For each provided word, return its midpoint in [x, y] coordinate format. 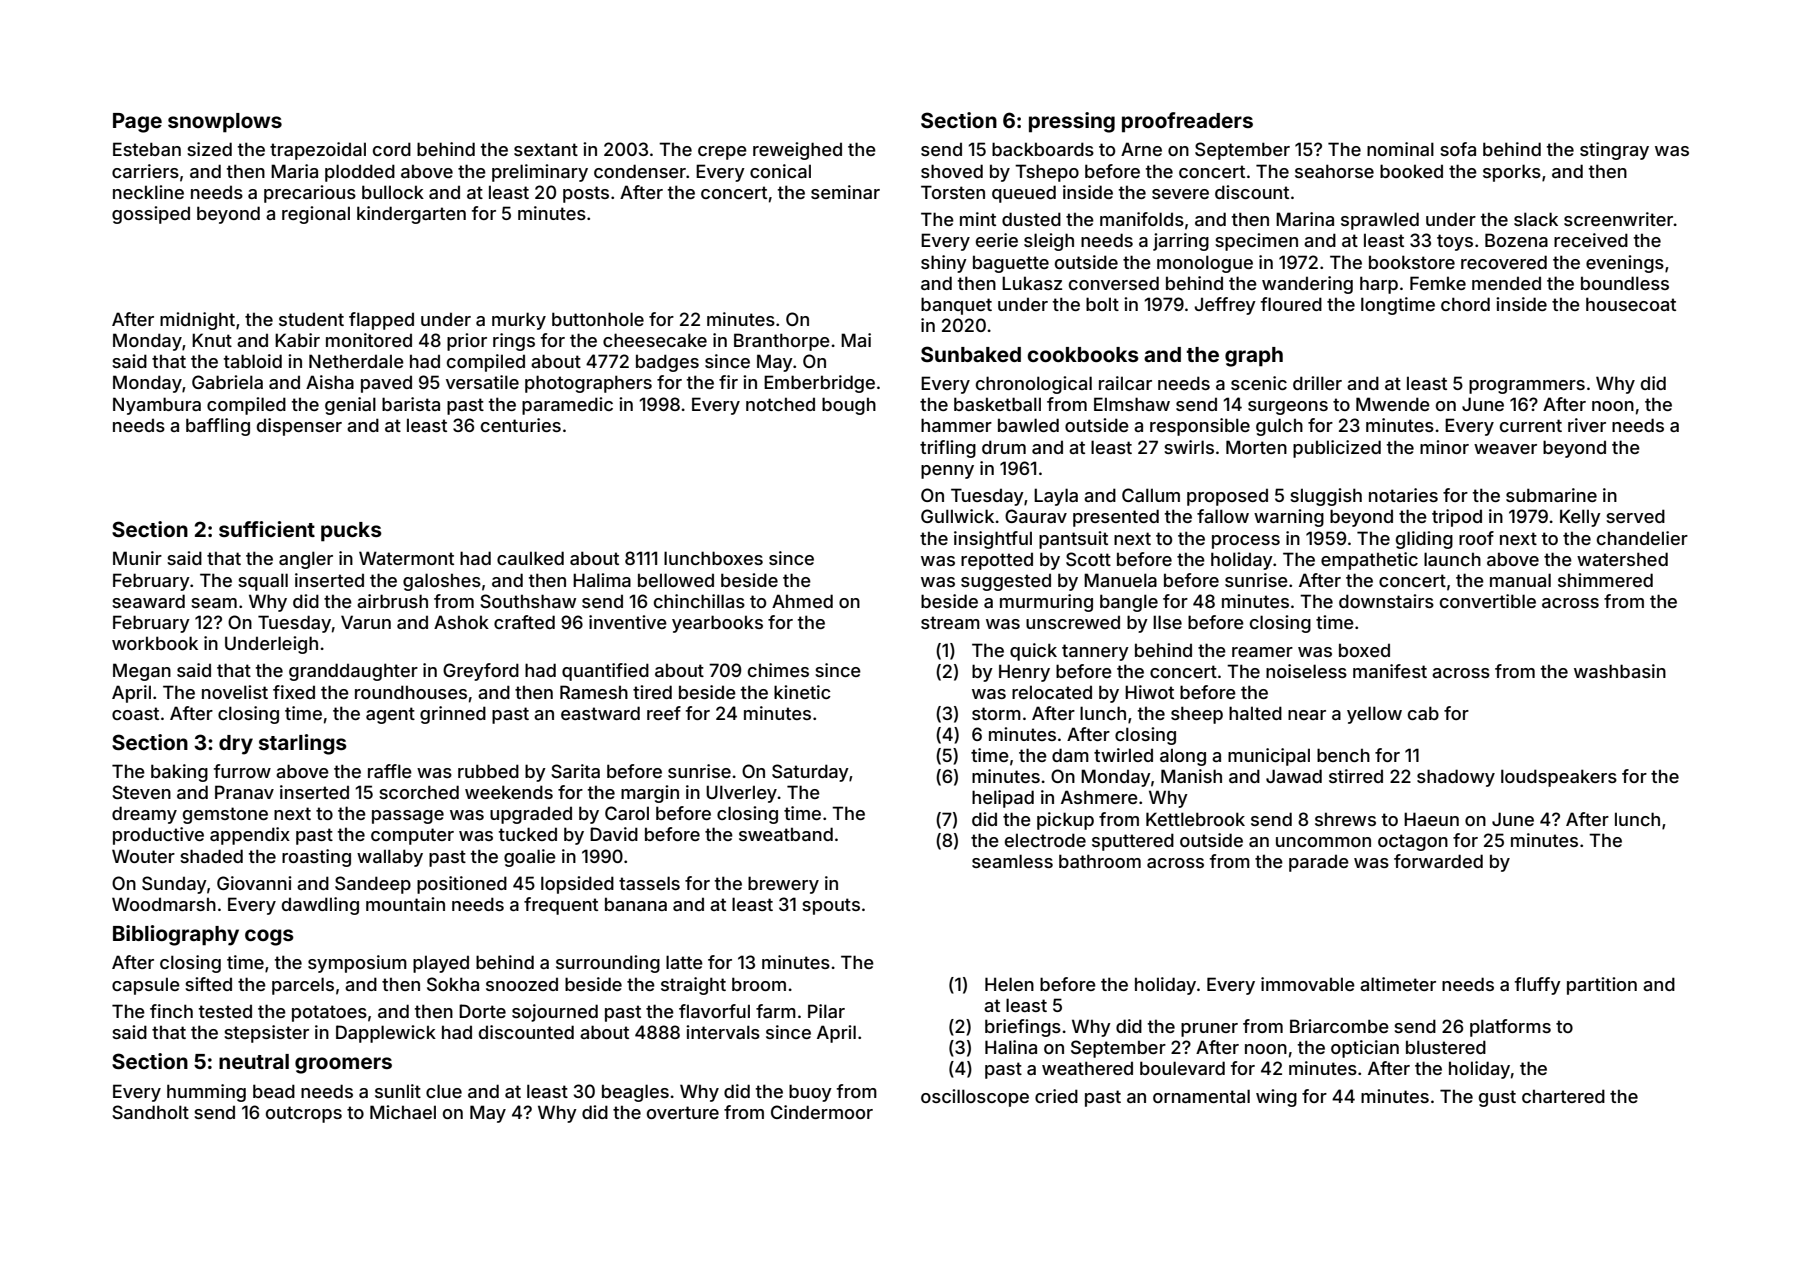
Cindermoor [822, 1112]
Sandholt [150, 1112]
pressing [1072, 122]
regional [316, 215]
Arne [1141, 149]
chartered [1563, 1096]
